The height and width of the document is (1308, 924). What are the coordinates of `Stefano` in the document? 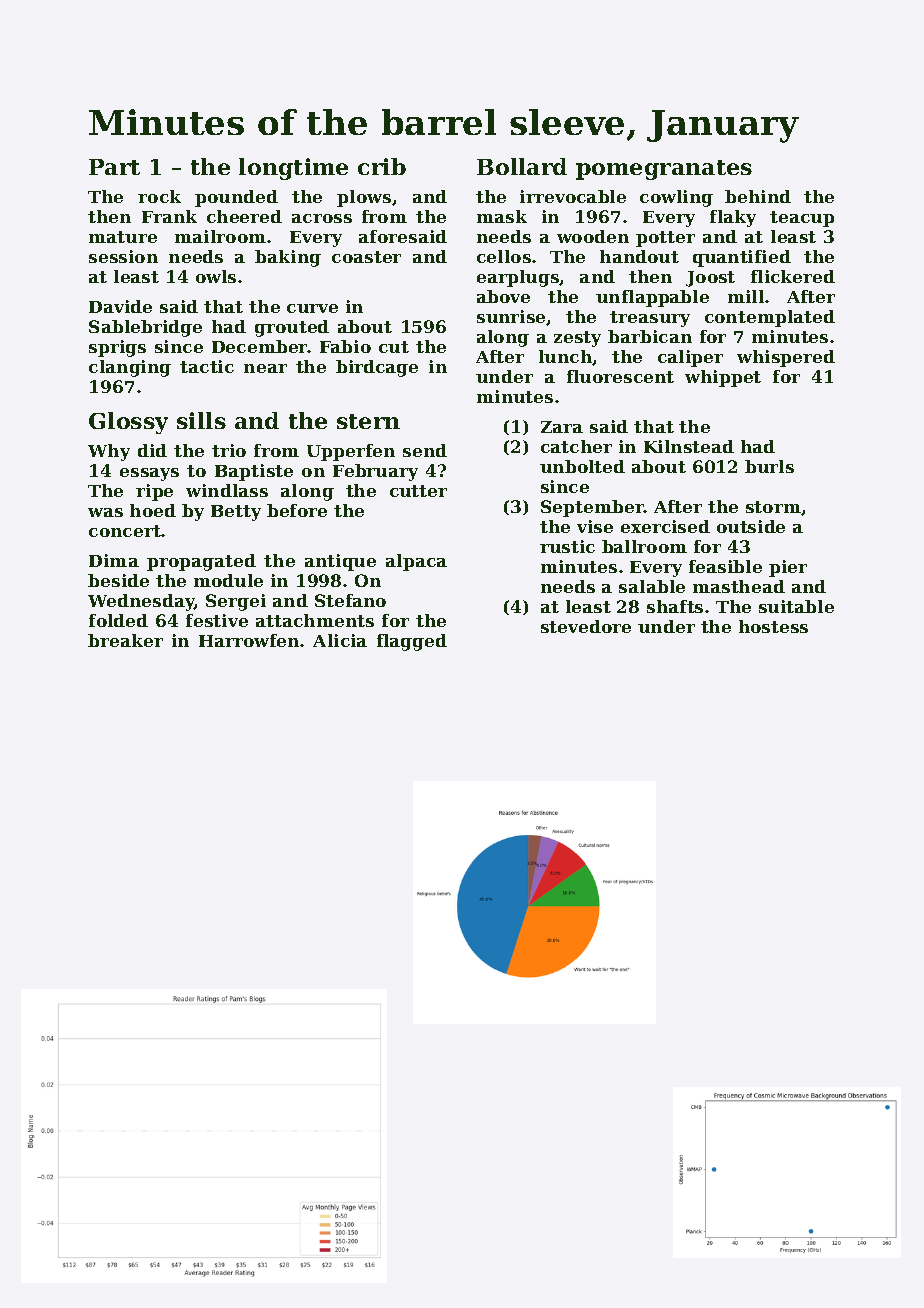 It's located at (350, 600).
